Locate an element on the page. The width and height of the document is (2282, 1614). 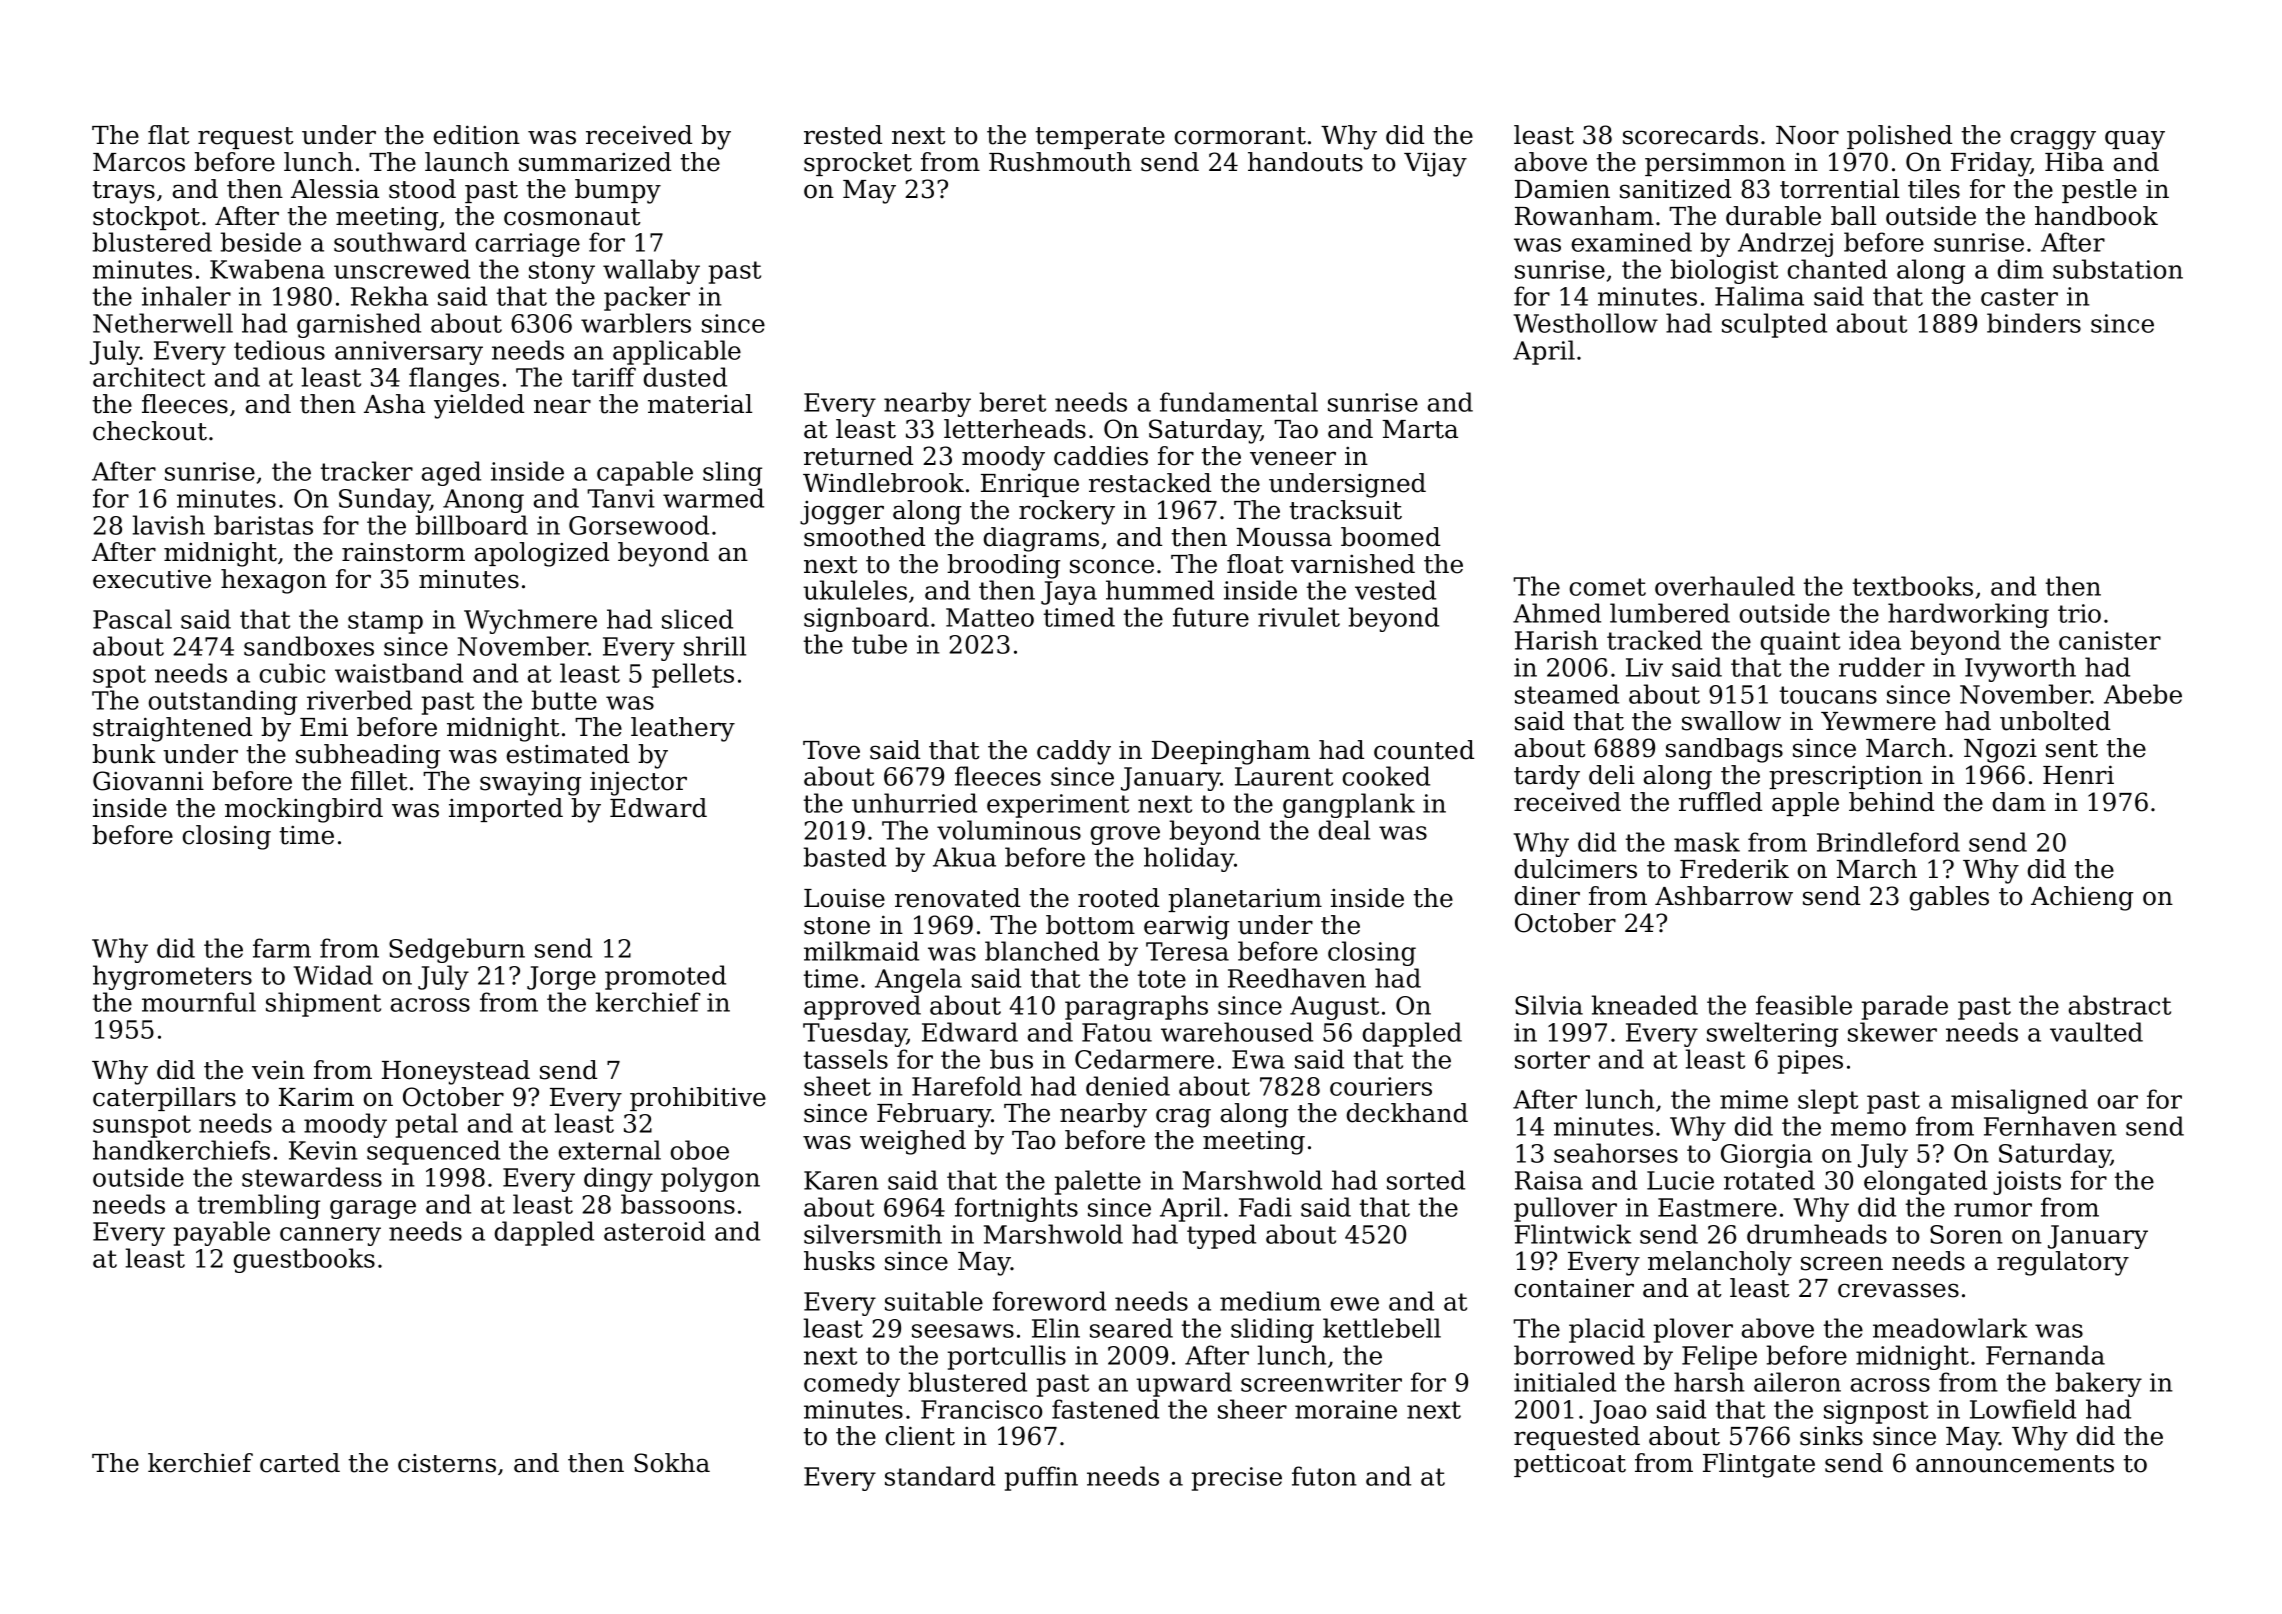
behind is located at coordinates (1891, 802).
